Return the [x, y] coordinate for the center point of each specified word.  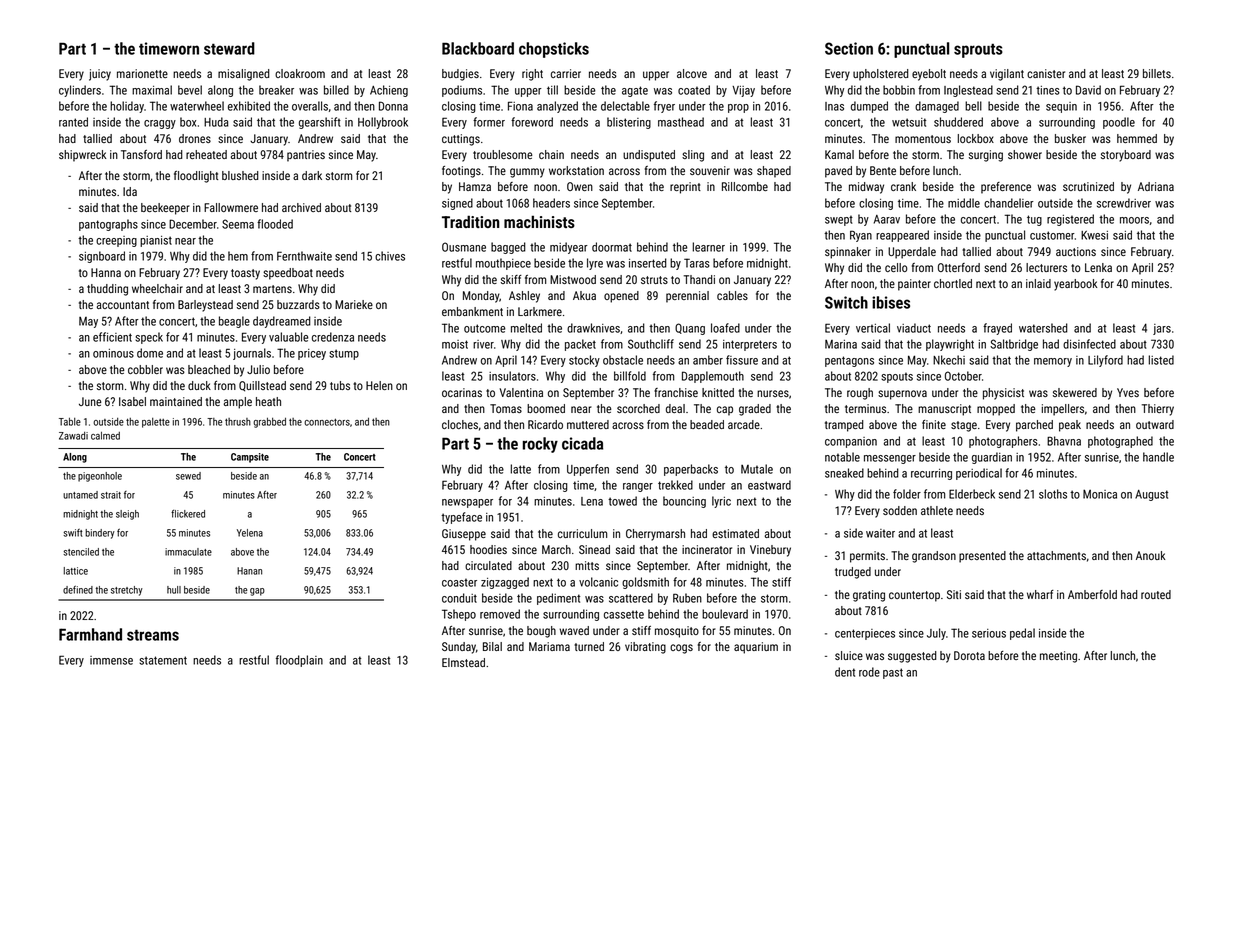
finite [934, 424]
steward [229, 48]
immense [111, 660]
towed [622, 501]
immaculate [188, 552]
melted [526, 328]
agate [635, 91]
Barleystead [205, 306]
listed [1161, 360]
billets [1157, 73]
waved [574, 630]
